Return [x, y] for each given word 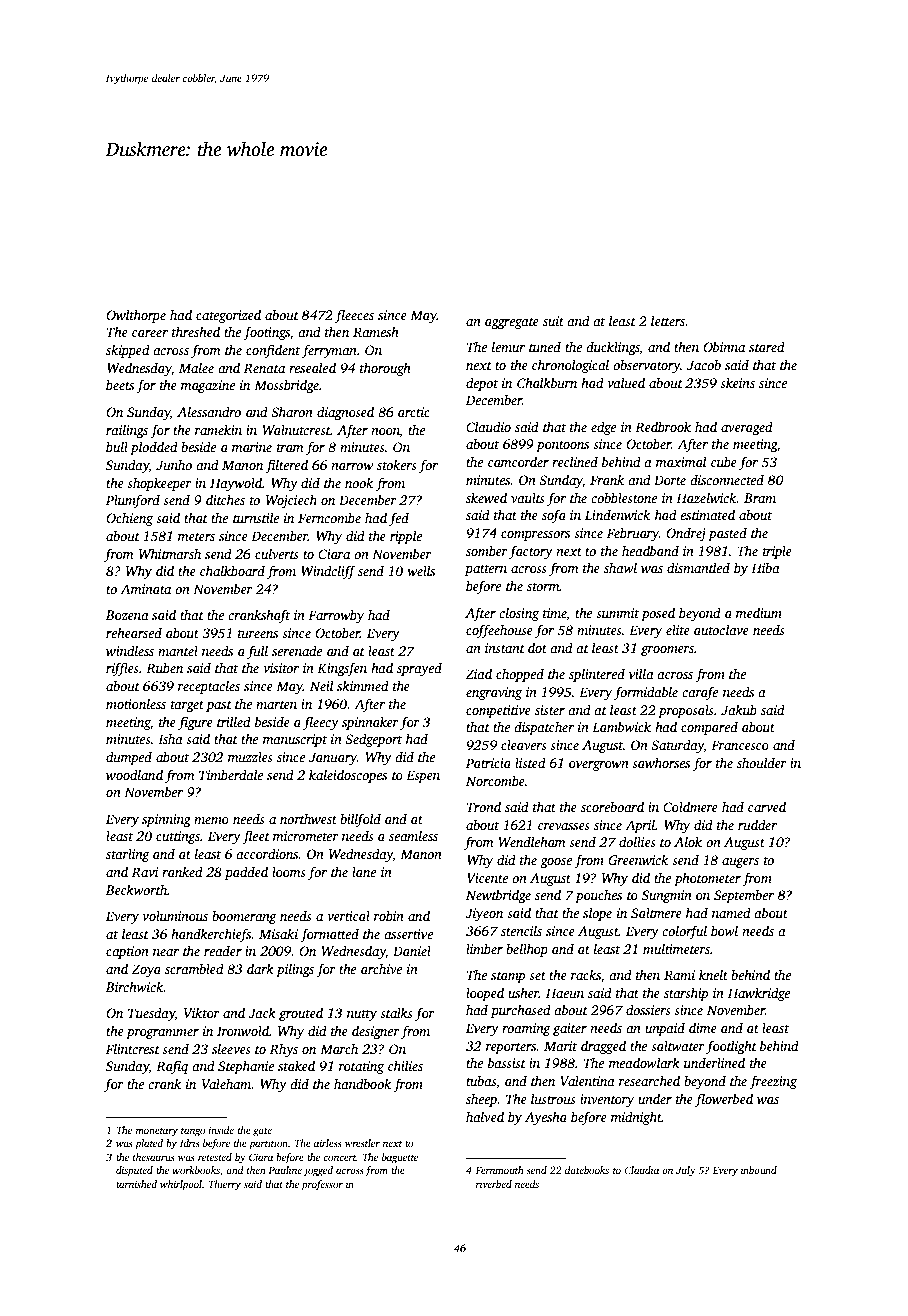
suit [553, 321]
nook [359, 482]
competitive [498, 711]
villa [641, 673]
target [187, 706]
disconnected [727, 480]
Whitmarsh [170, 553]
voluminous [175, 916]
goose [556, 863]
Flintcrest [133, 1048]
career [150, 333]
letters [668, 320]
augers [740, 863]
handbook [362, 1083]
